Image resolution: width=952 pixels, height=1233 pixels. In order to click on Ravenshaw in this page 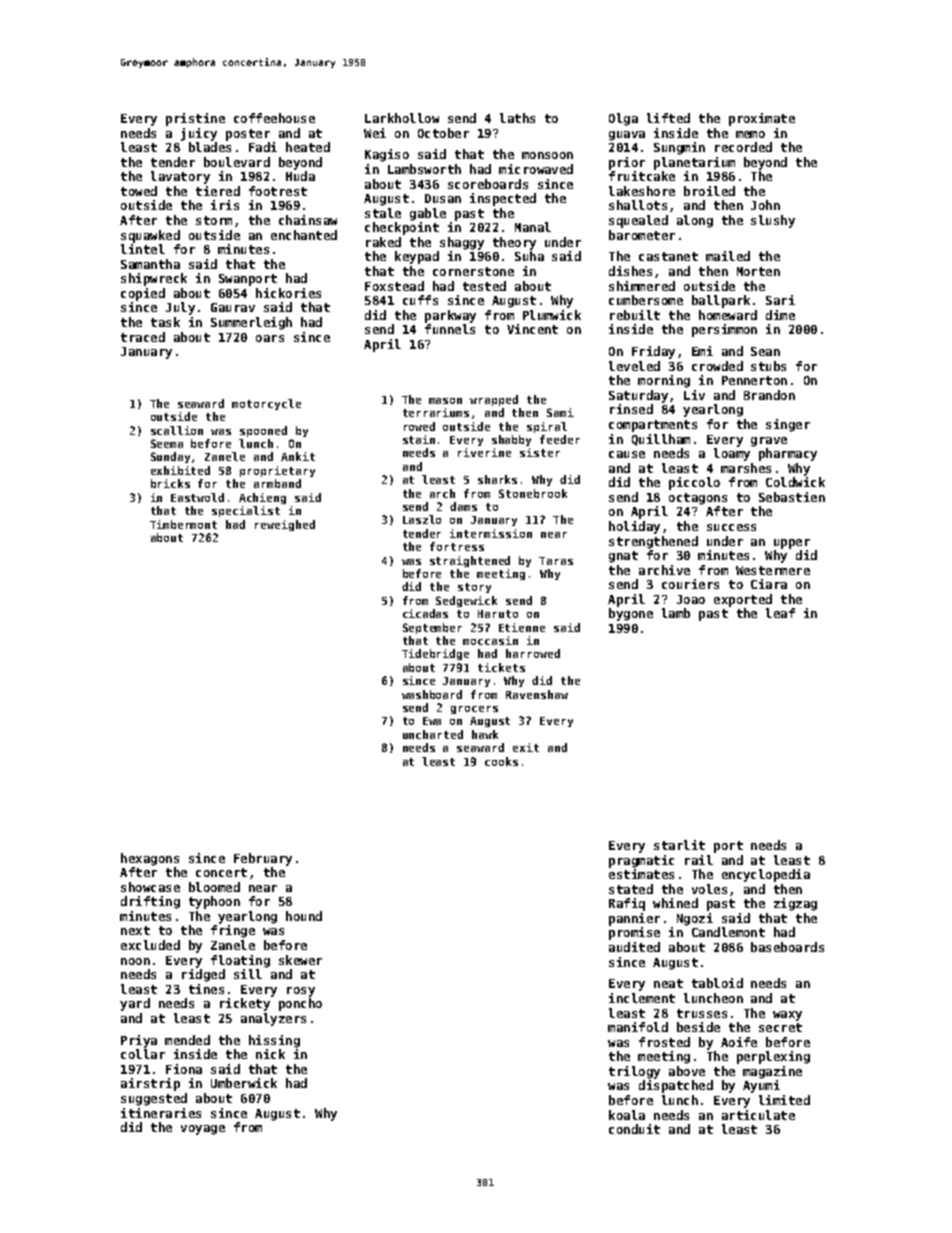, I will do `click(537, 694)`.
